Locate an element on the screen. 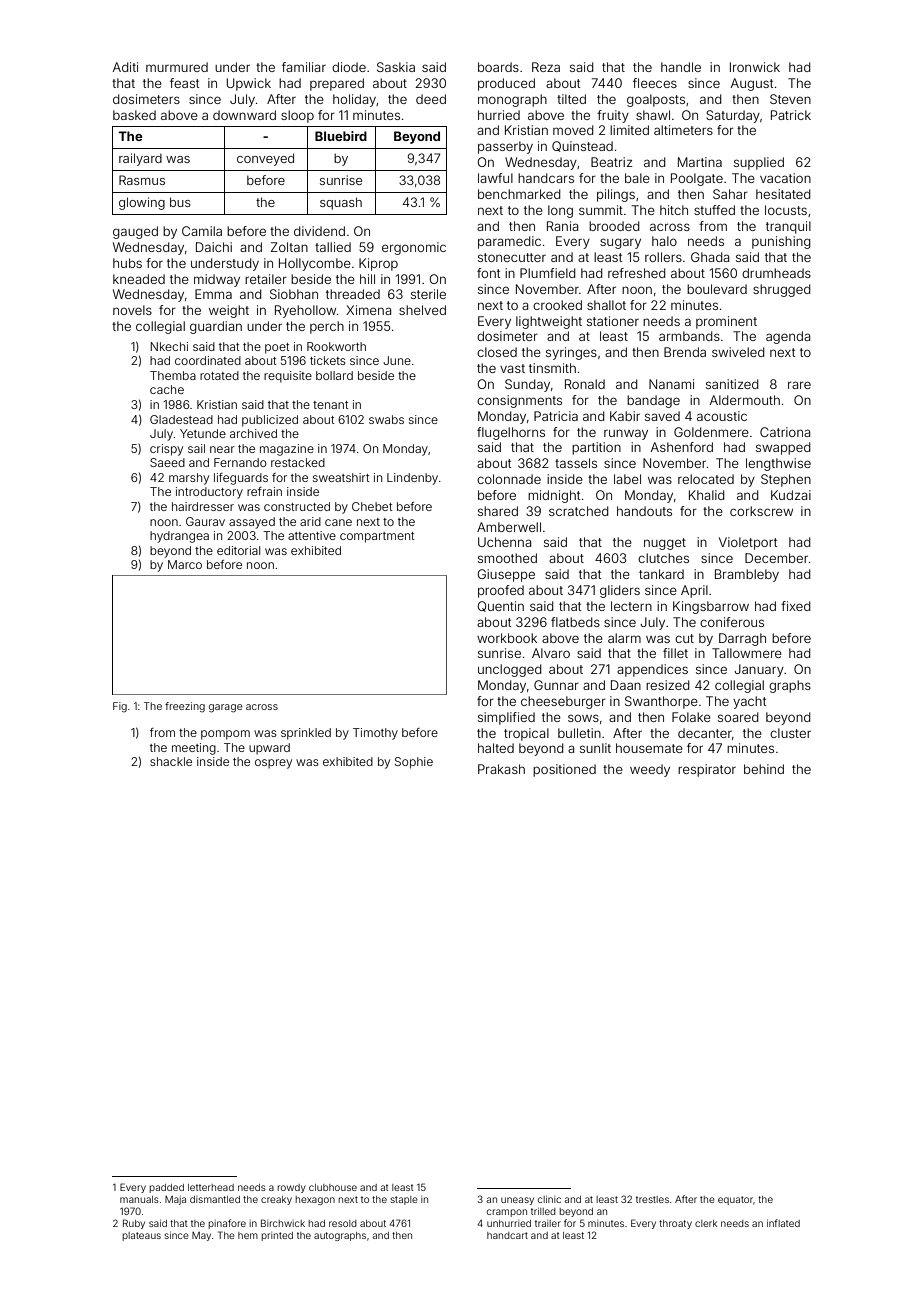 The width and height of the screenshot is (924, 1308). passerby is located at coordinates (505, 147).
